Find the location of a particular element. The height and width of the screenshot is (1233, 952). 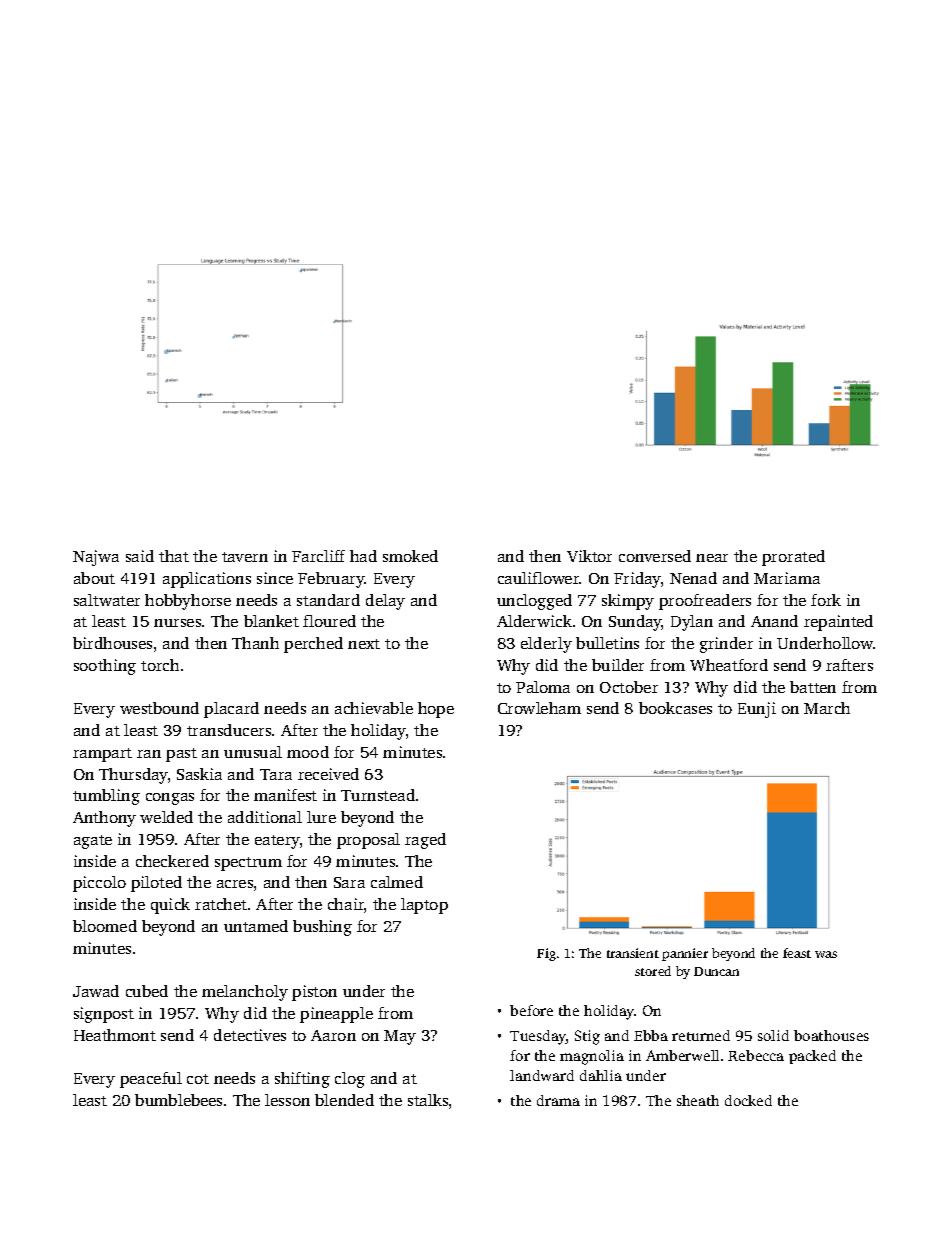

bumblebees is located at coordinates (178, 1100).
